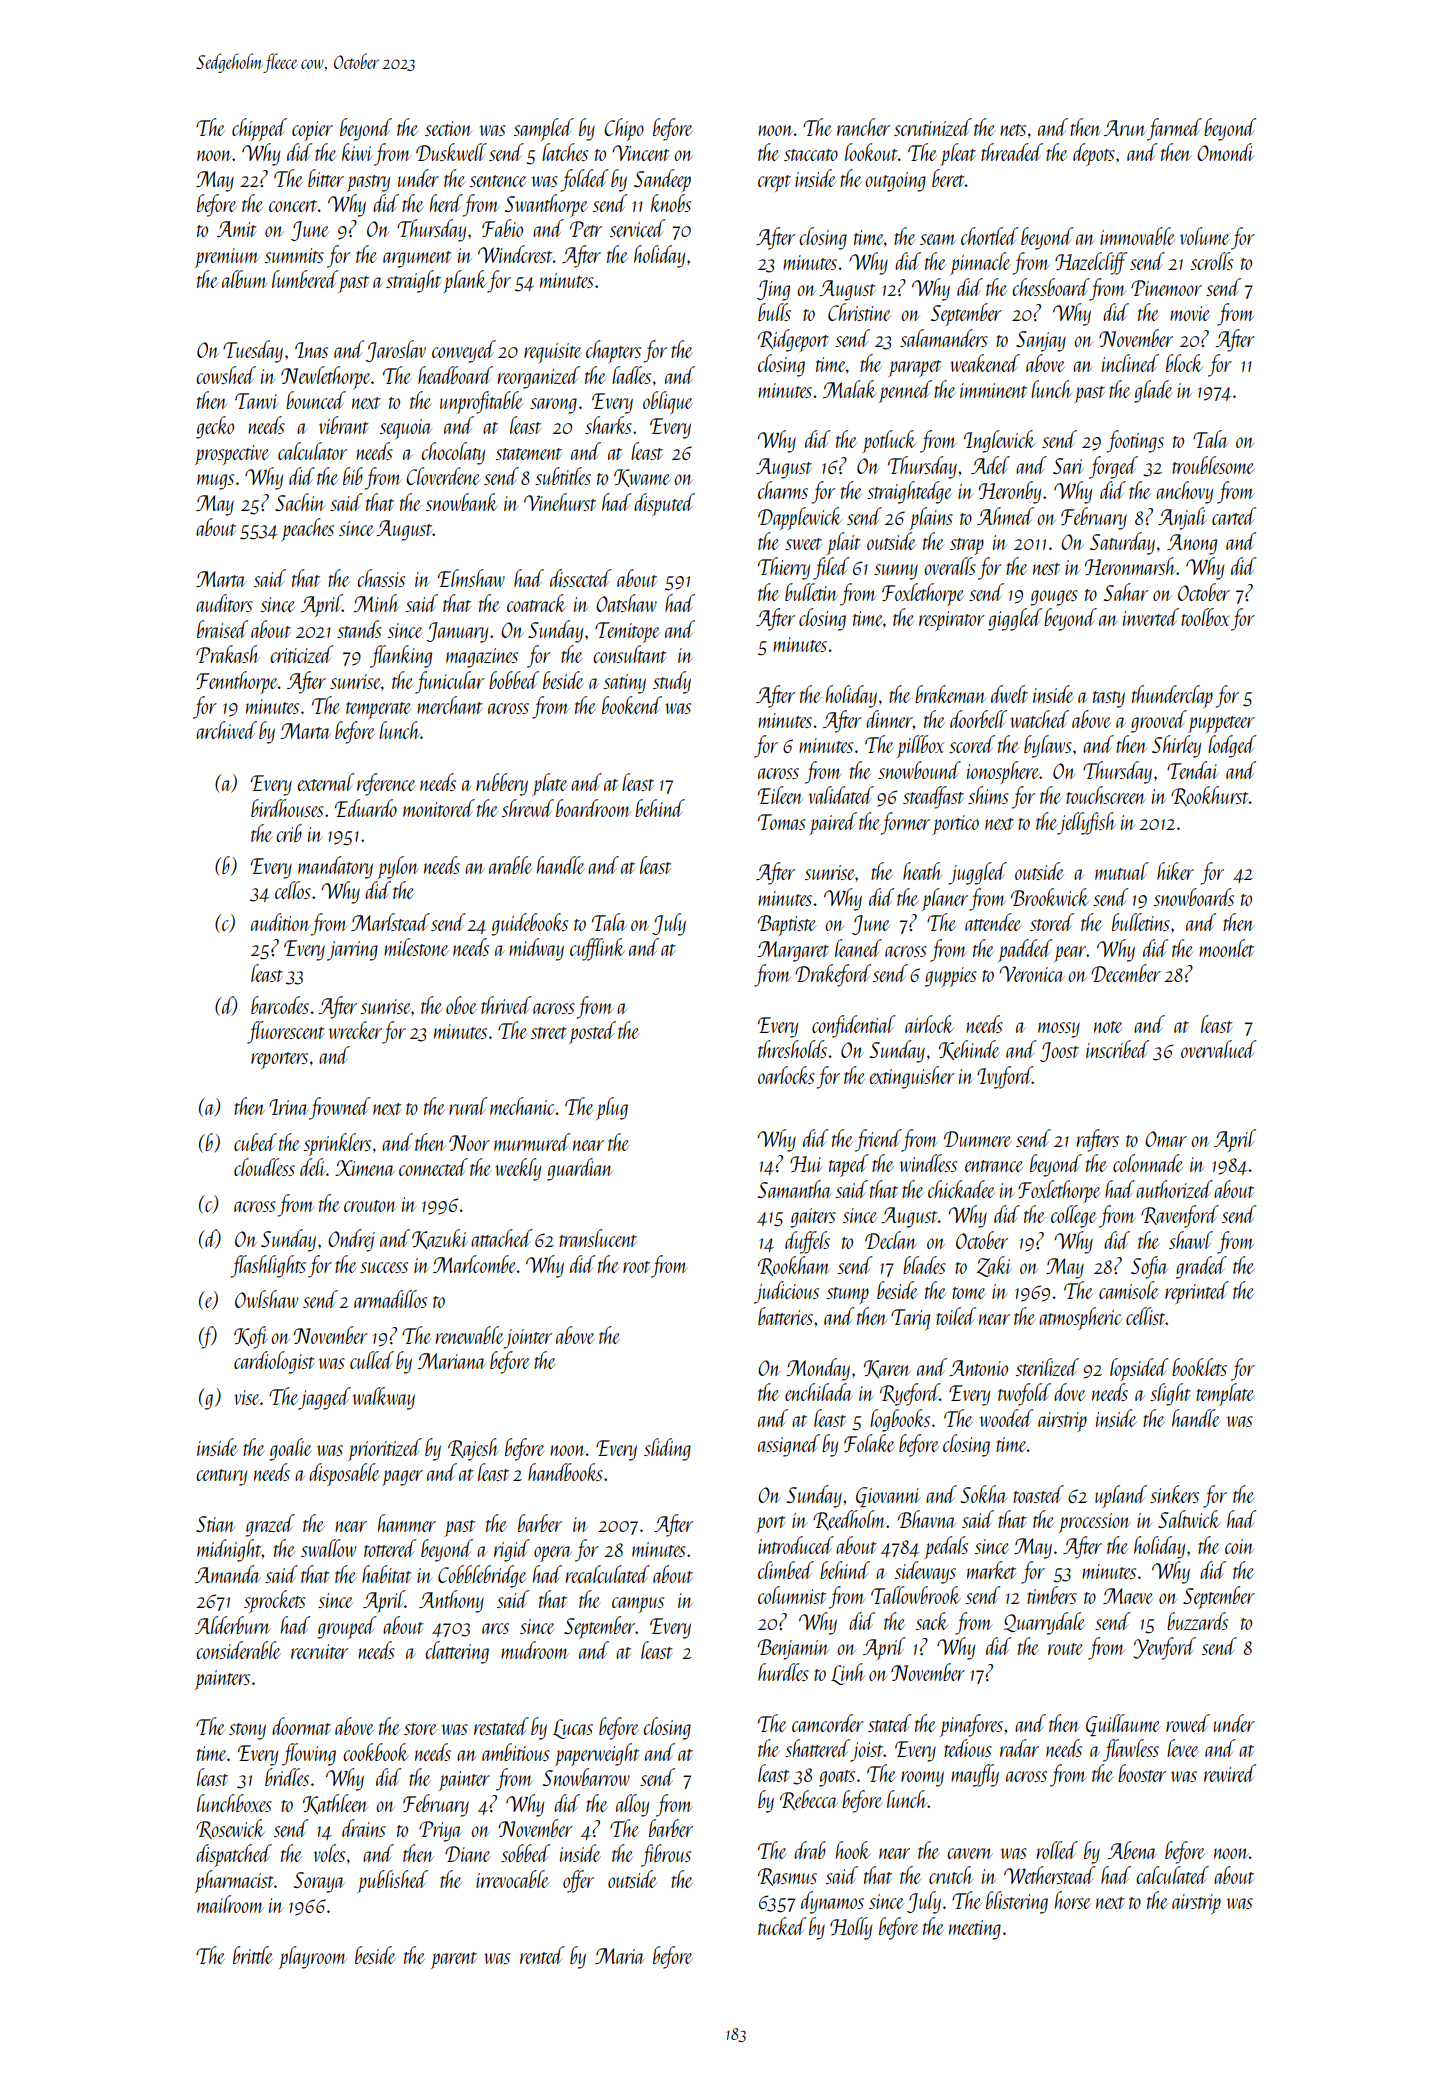 The height and width of the document is (2100, 1450). What do you see at coordinates (468, 1106) in the document?
I see `rural` at bounding box center [468, 1106].
